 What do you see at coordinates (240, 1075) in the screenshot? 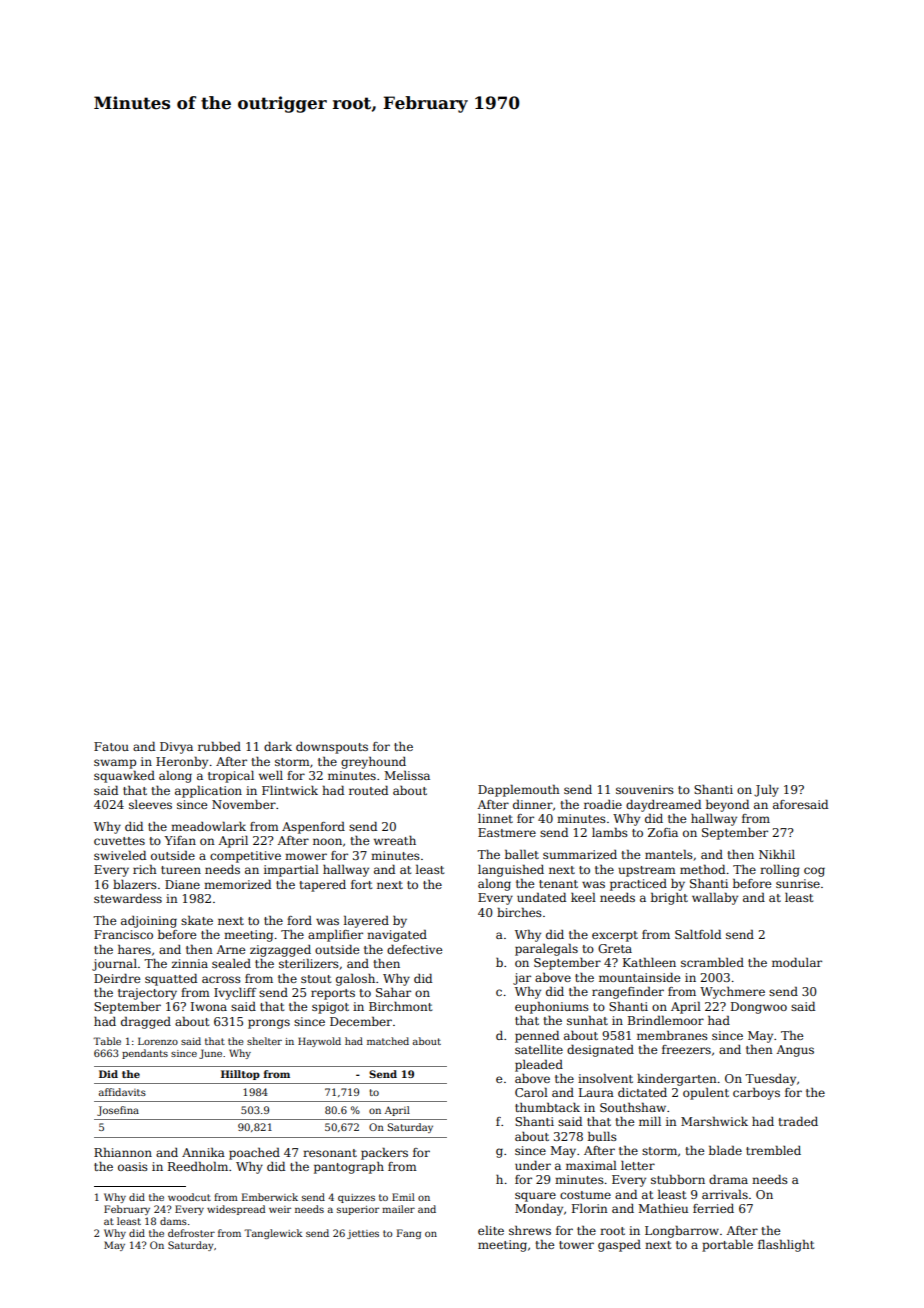
I see `Hilltop` at bounding box center [240, 1075].
